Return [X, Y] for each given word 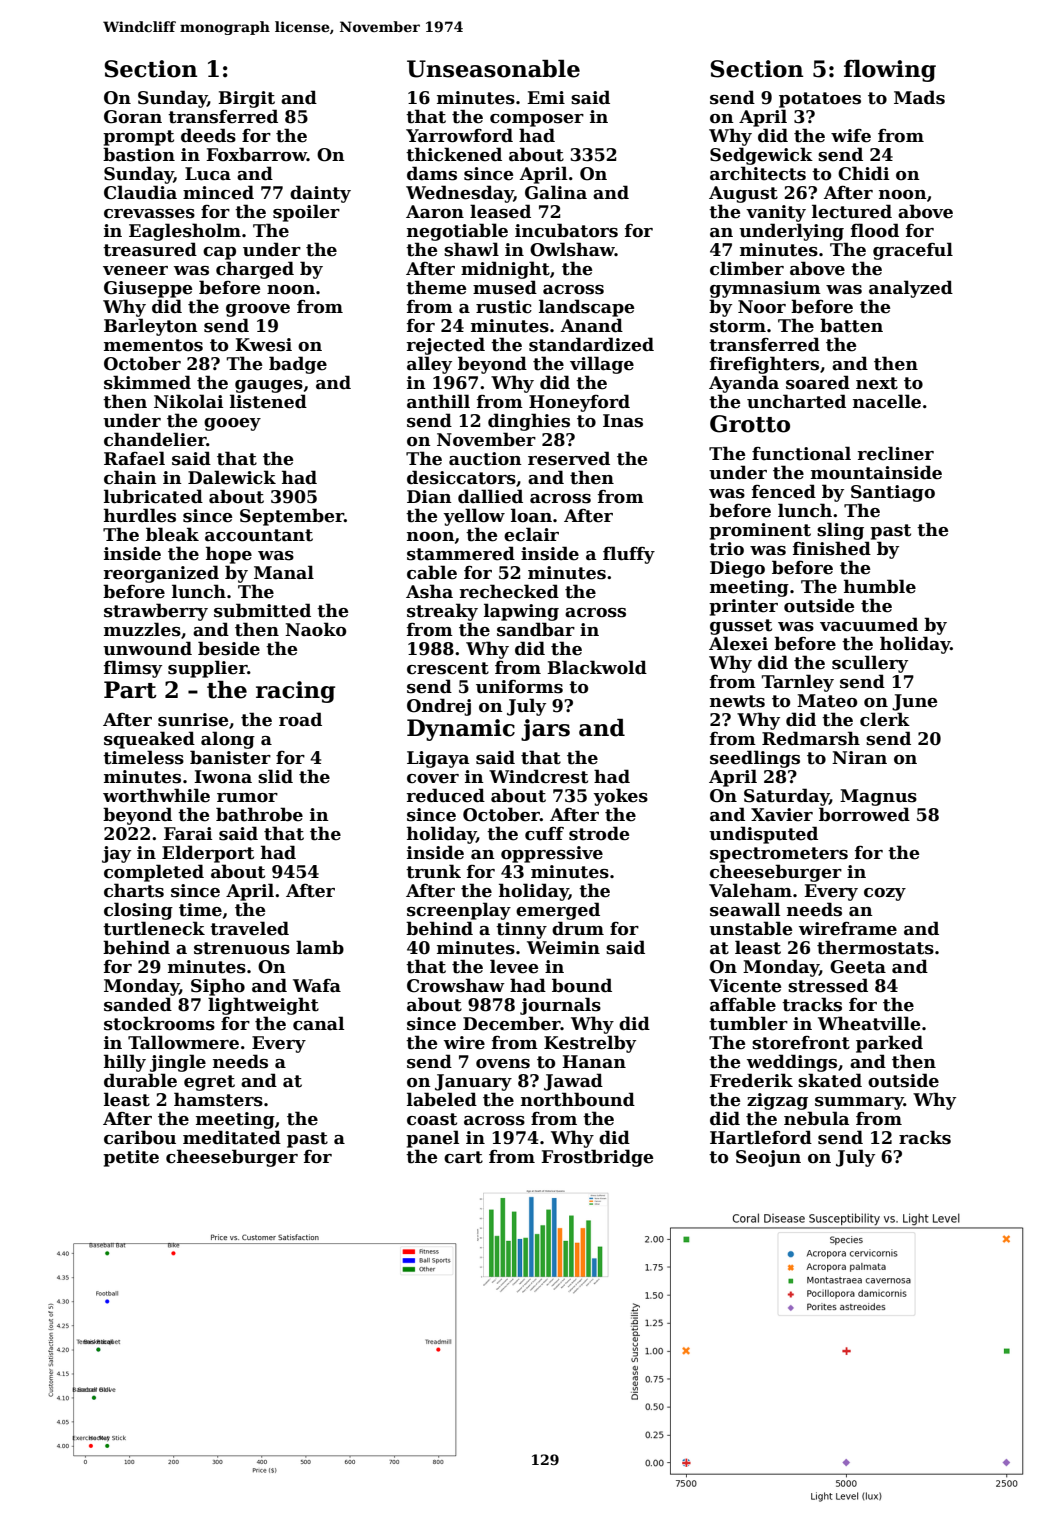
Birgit [246, 99]
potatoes [820, 100]
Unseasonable [493, 69]
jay [116, 854]
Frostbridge [597, 1158]
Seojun [768, 1158]
